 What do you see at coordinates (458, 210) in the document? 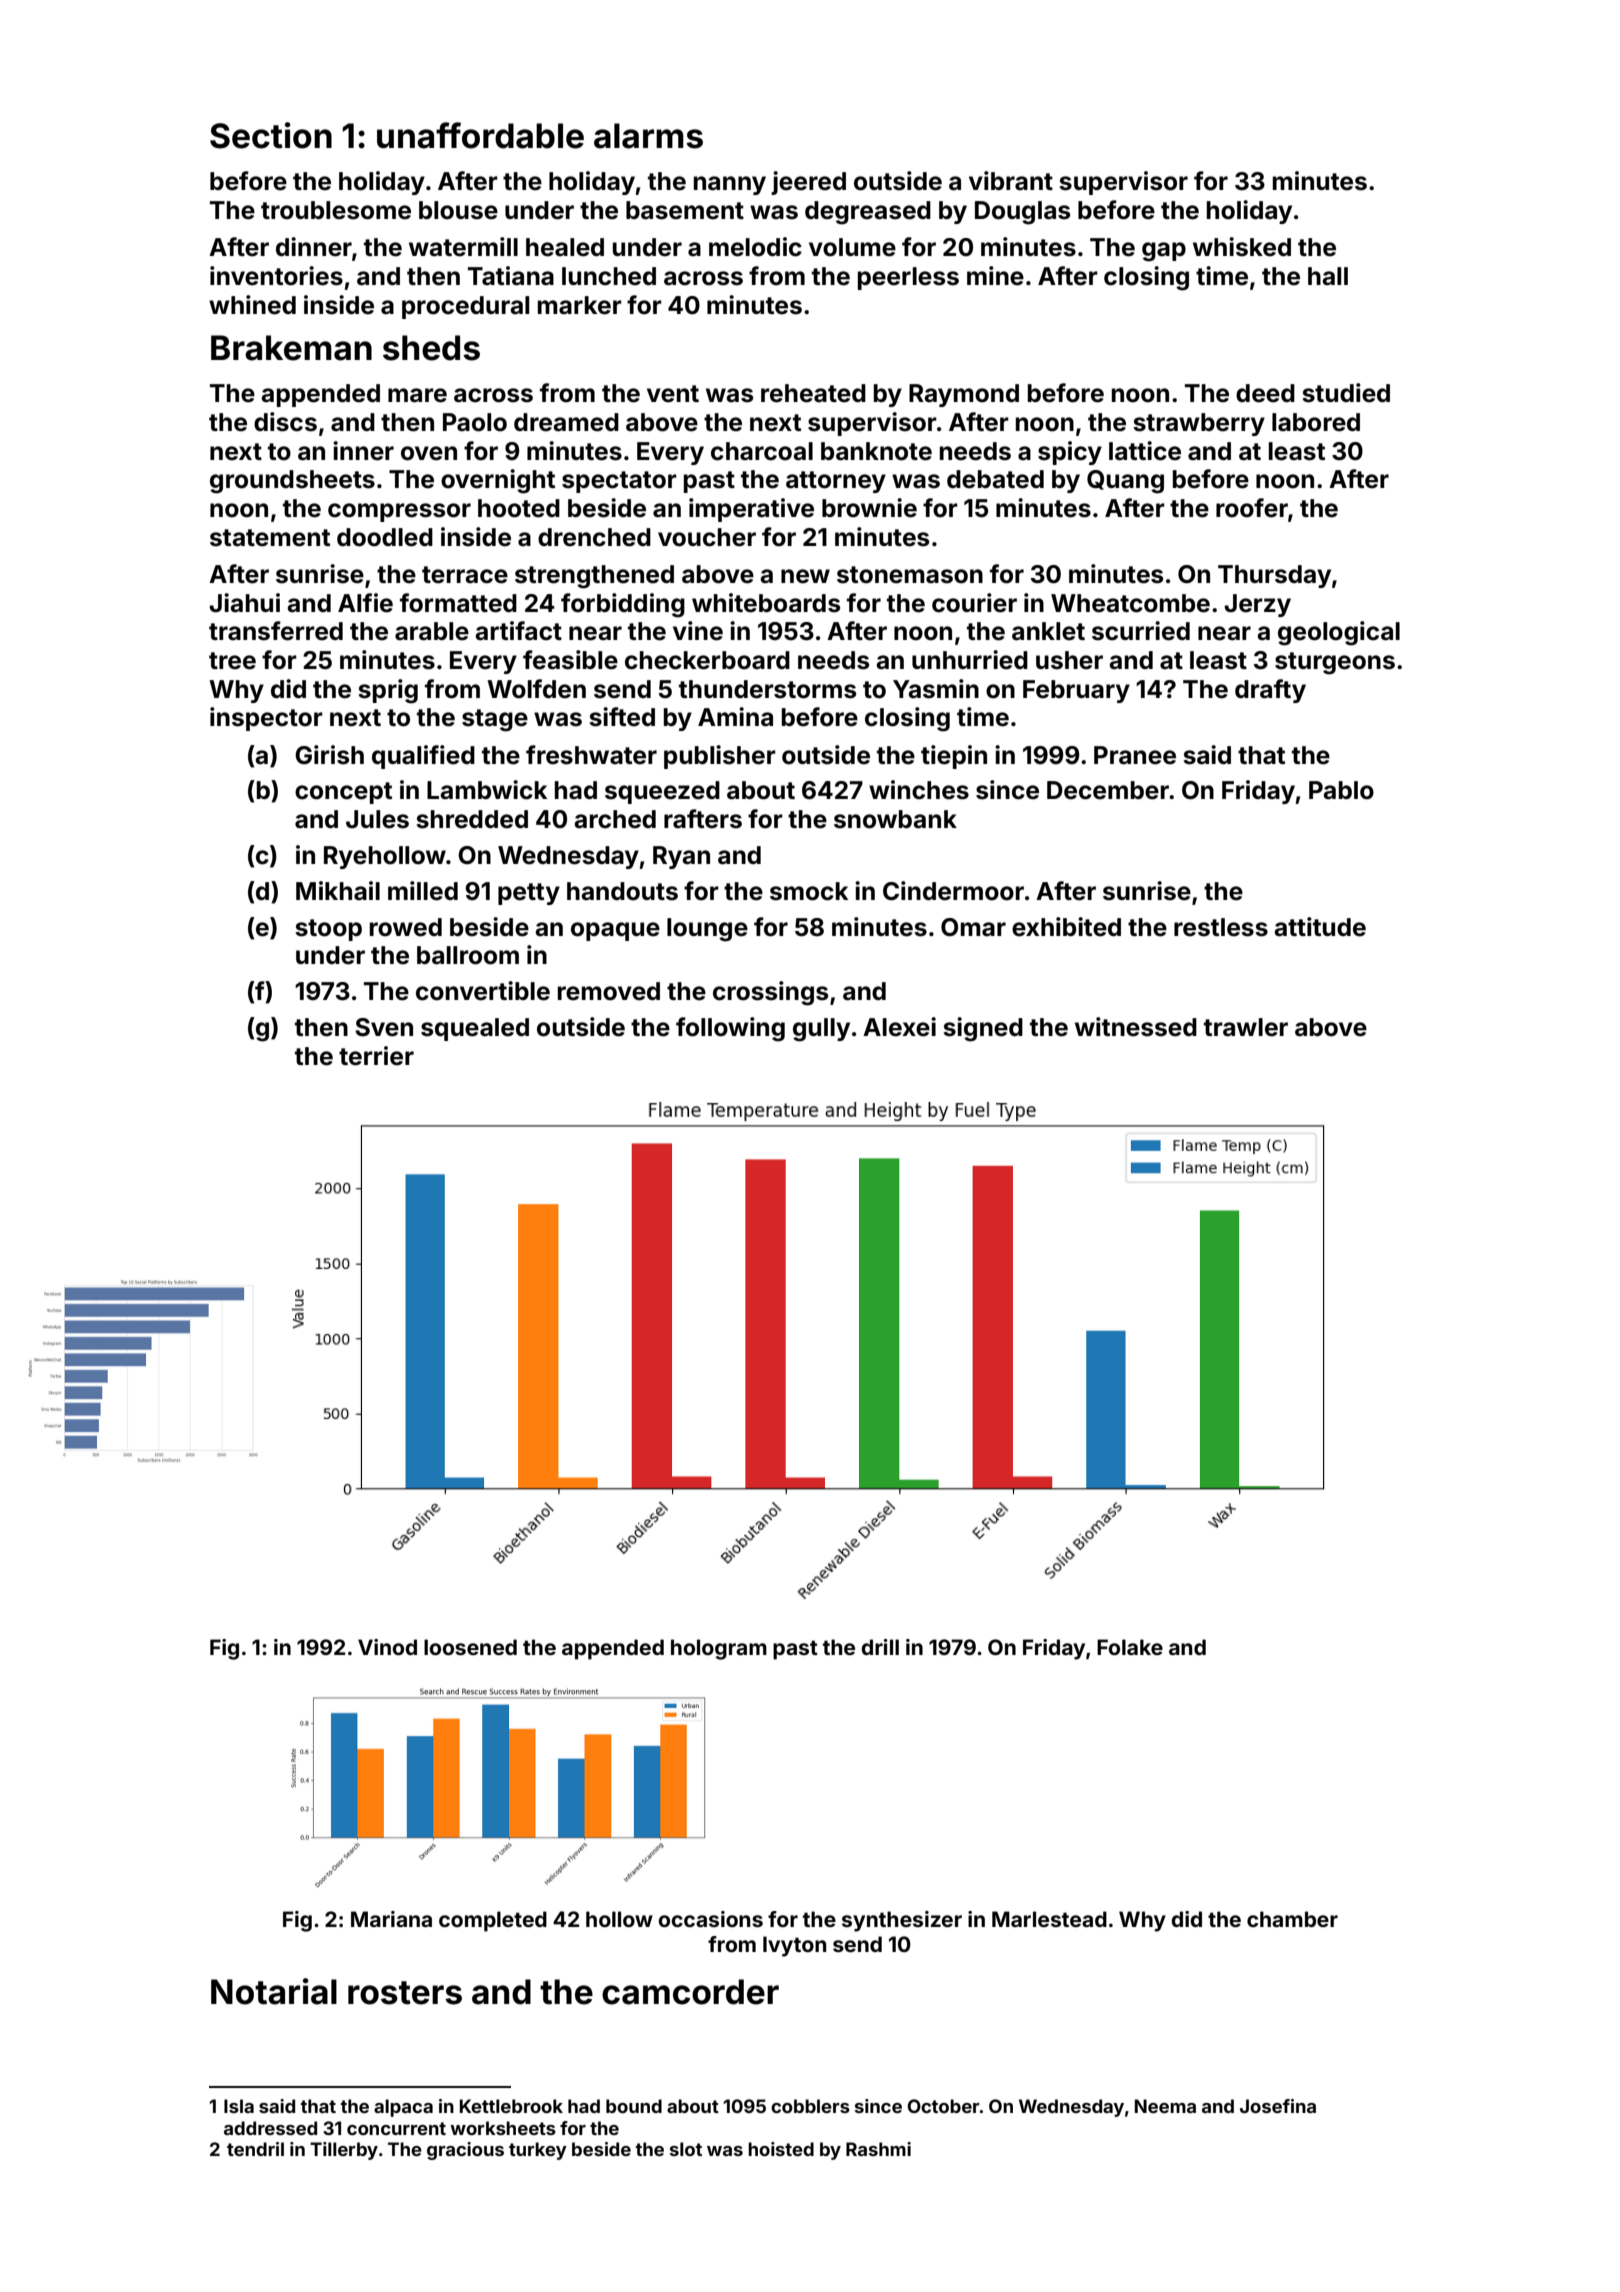
I see `blouse` at bounding box center [458, 210].
